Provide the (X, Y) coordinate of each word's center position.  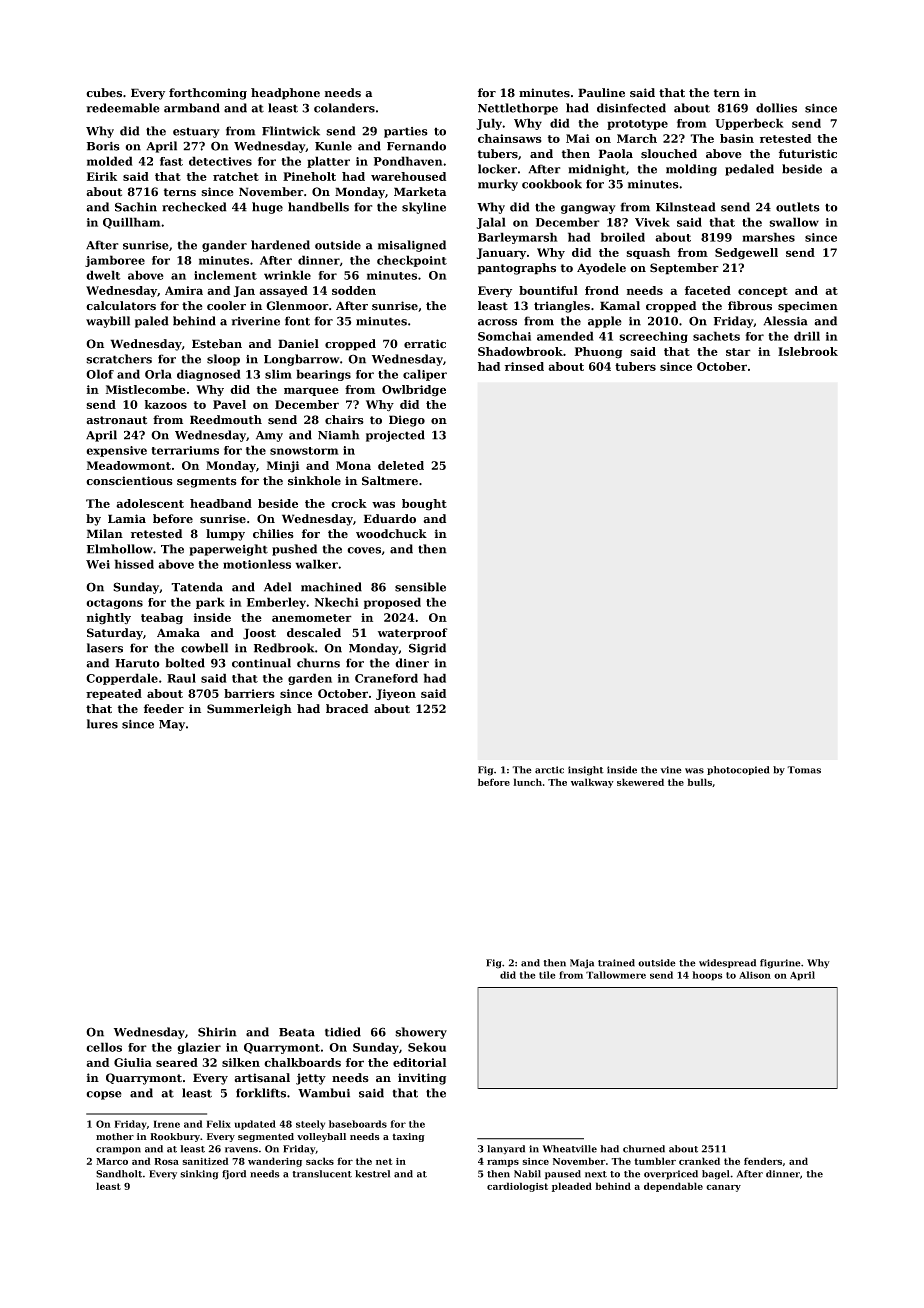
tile (547, 975)
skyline (424, 208)
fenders (763, 1161)
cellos (104, 1047)
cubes (104, 93)
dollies (776, 108)
